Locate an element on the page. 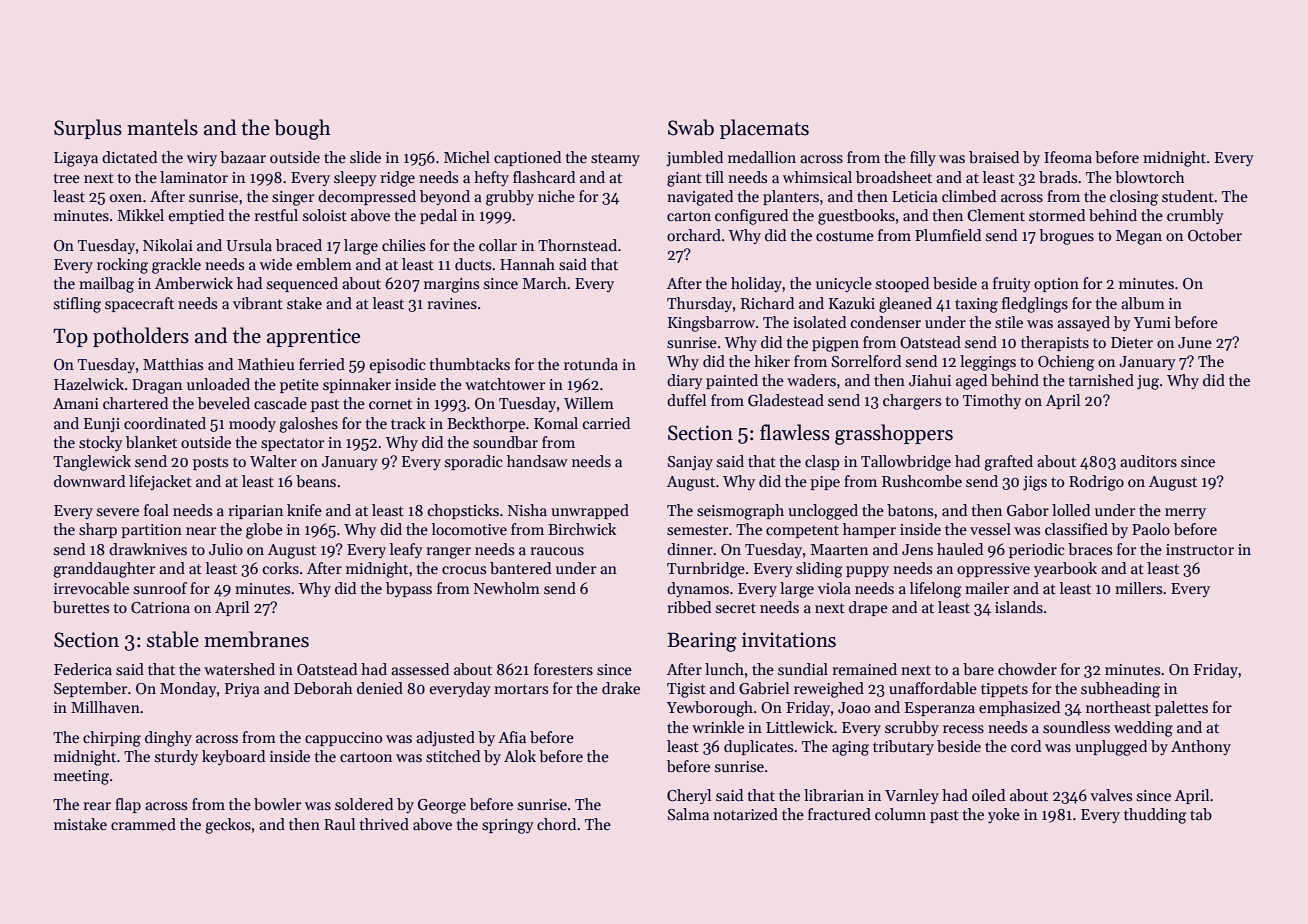 The width and height of the page is (1308, 924). jug is located at coordinates (1148, 382).
